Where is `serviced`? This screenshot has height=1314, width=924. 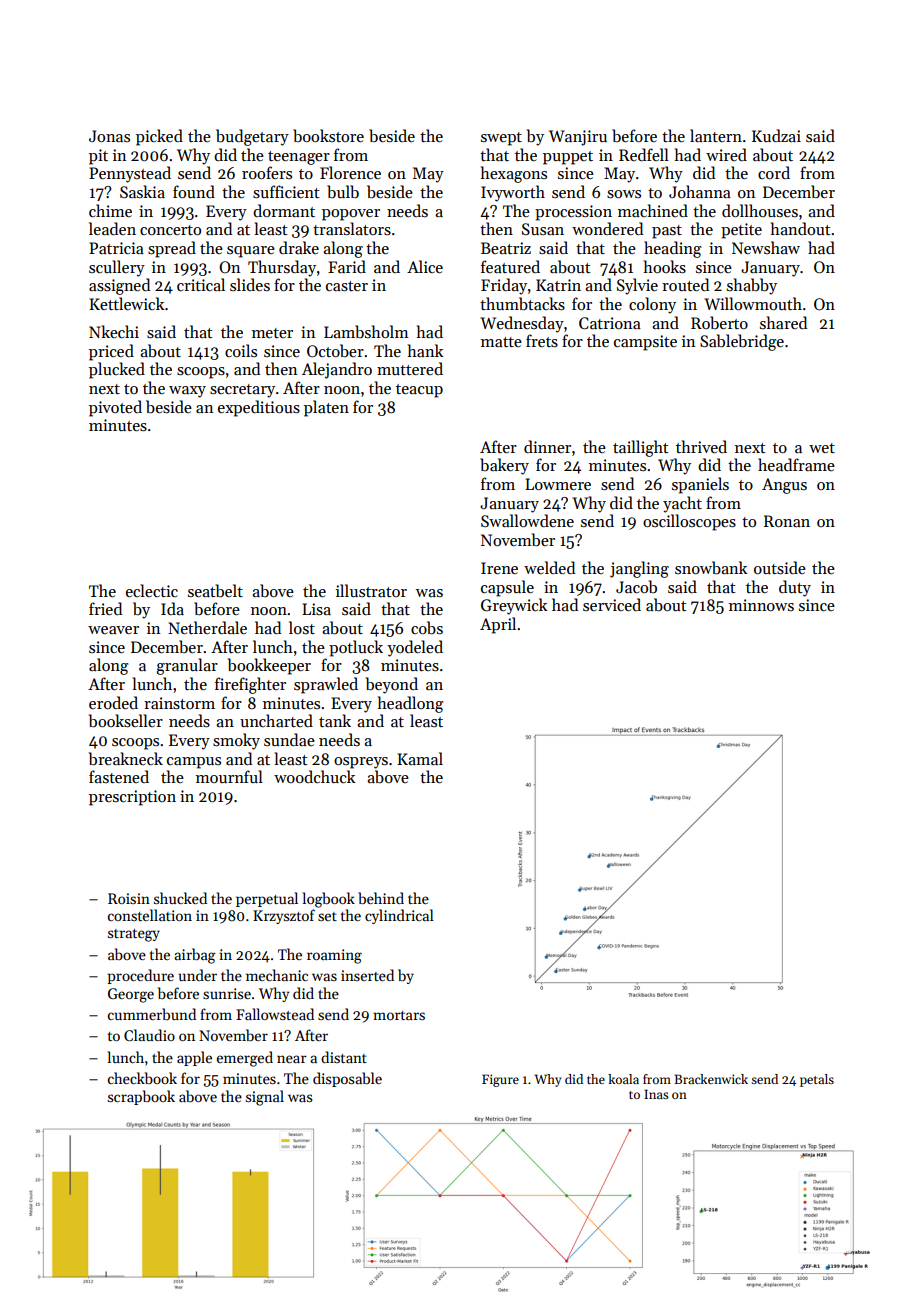 serviced is located at coordinates (612, 604).
